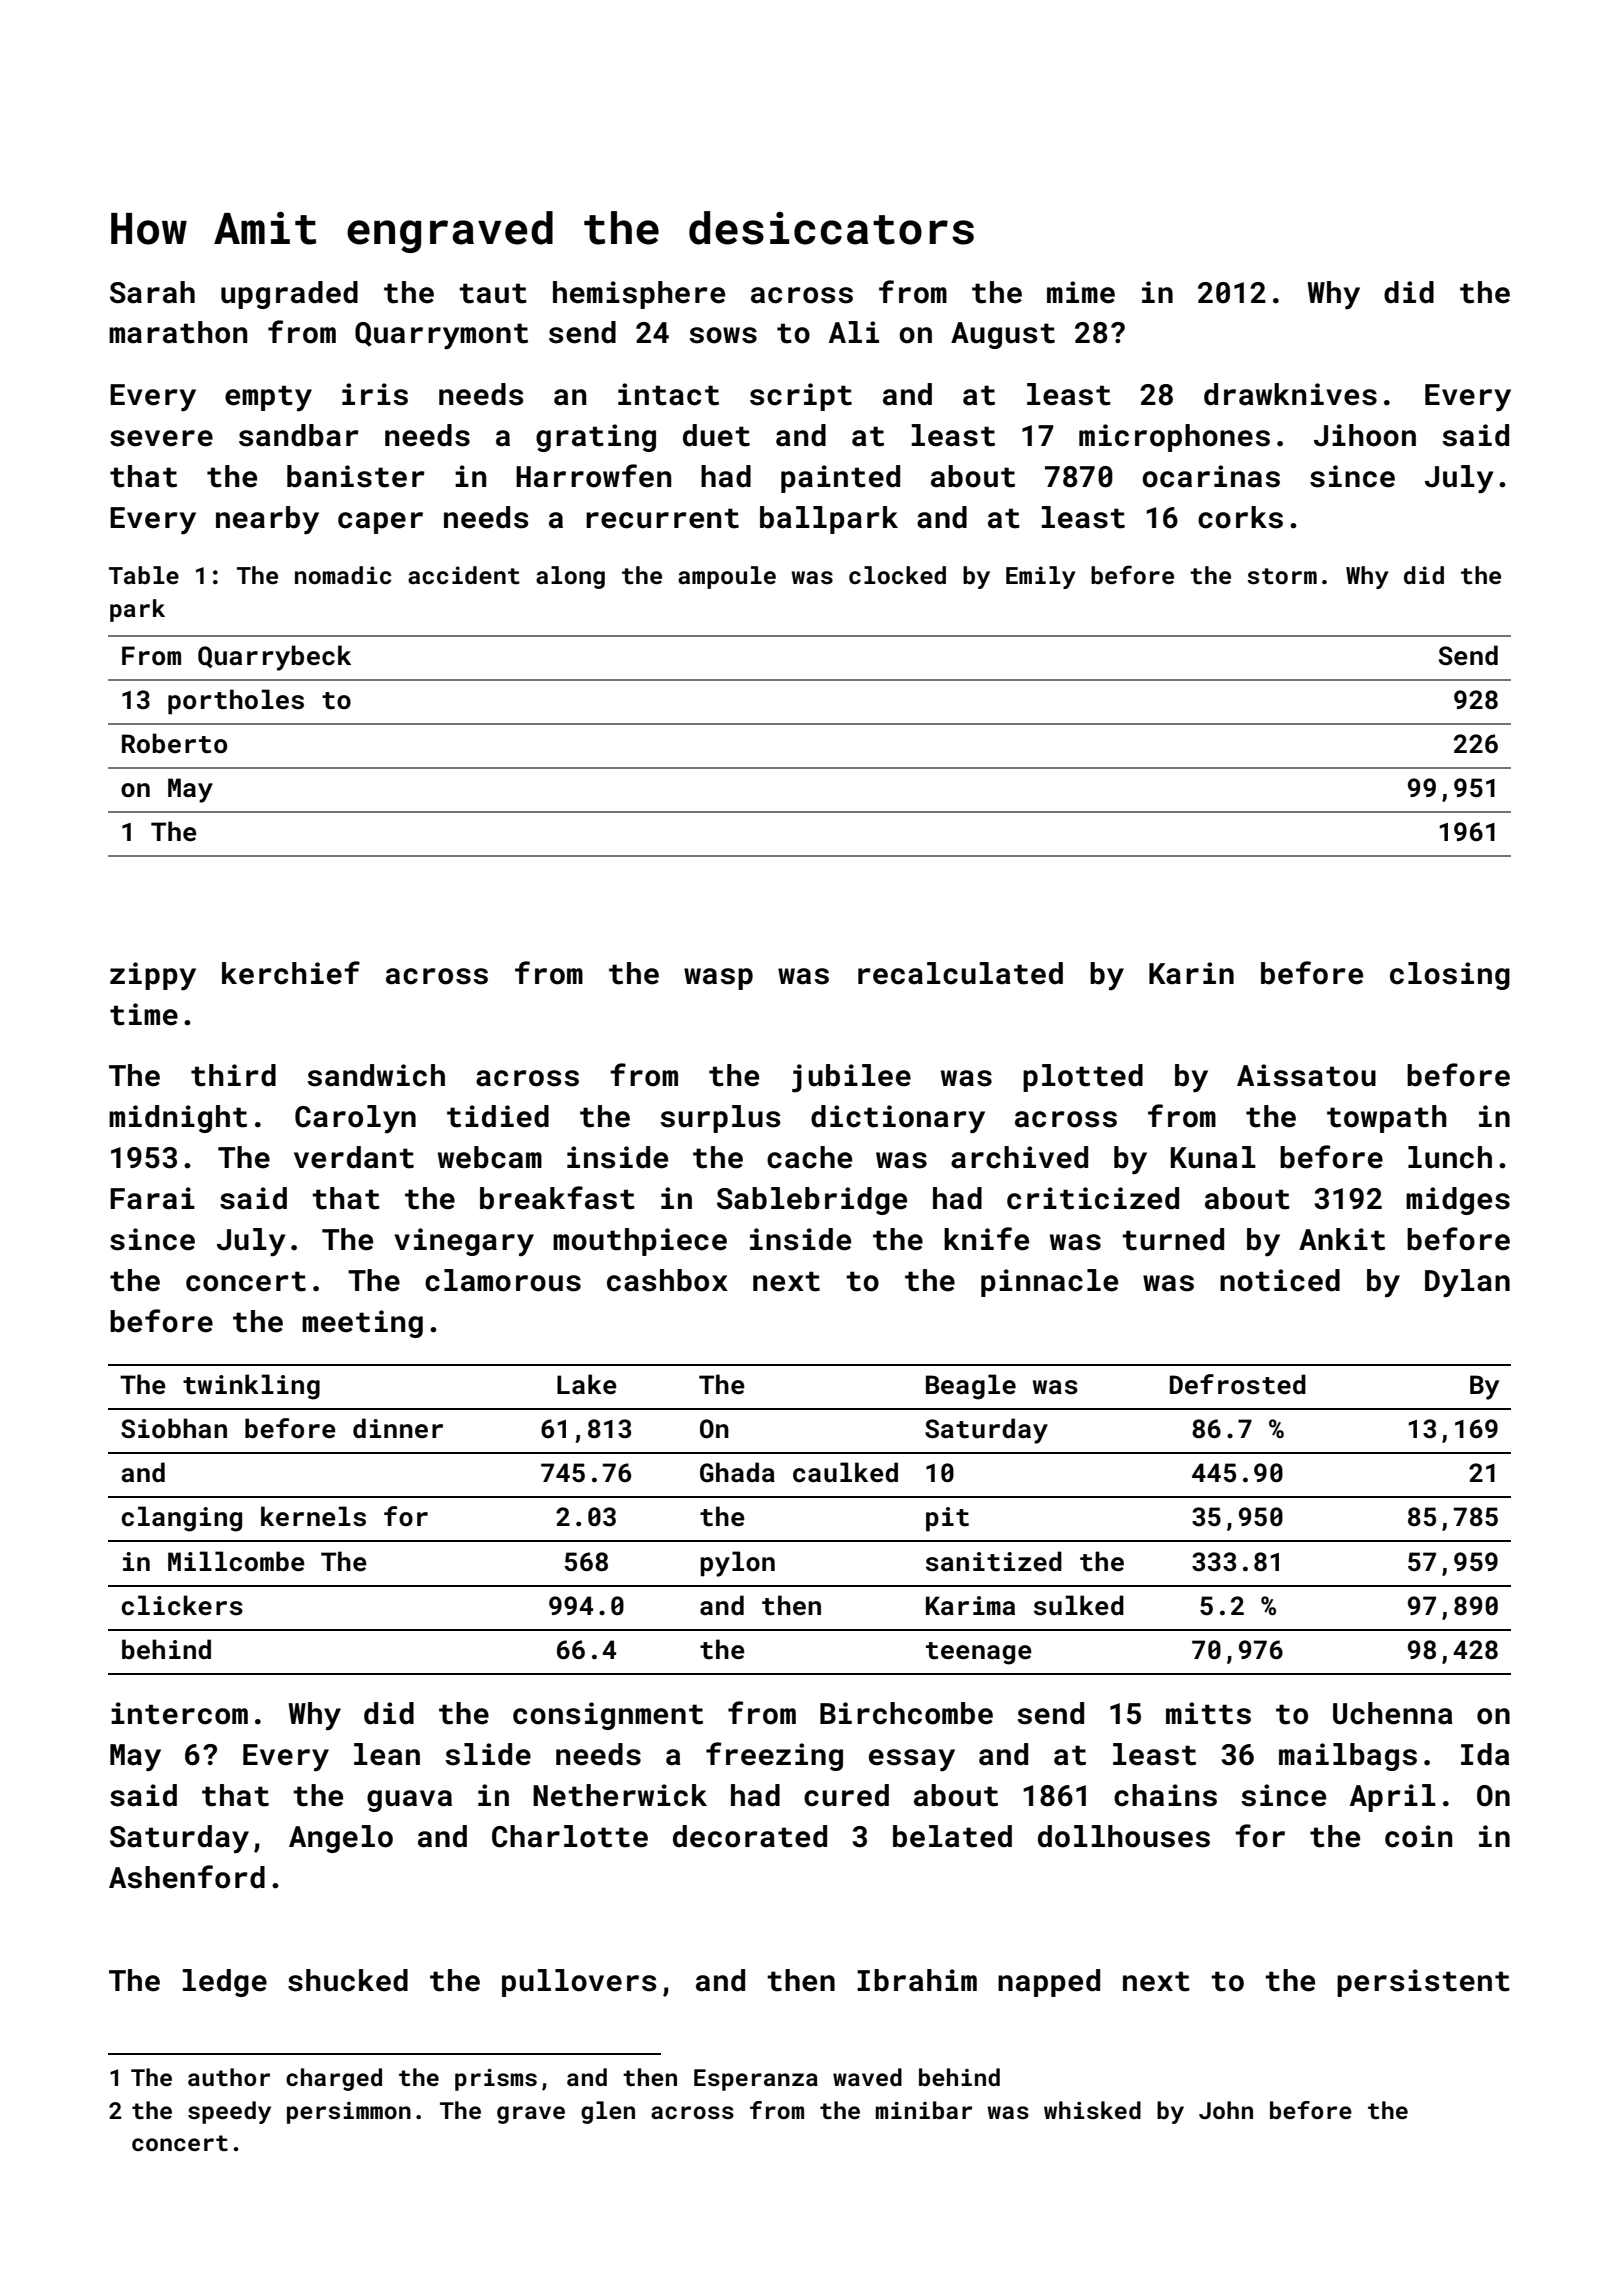 The image size is (1620, 2292). Describe the element at coordinates (341, 1839) in the document. I see `Angelo` at that location.
